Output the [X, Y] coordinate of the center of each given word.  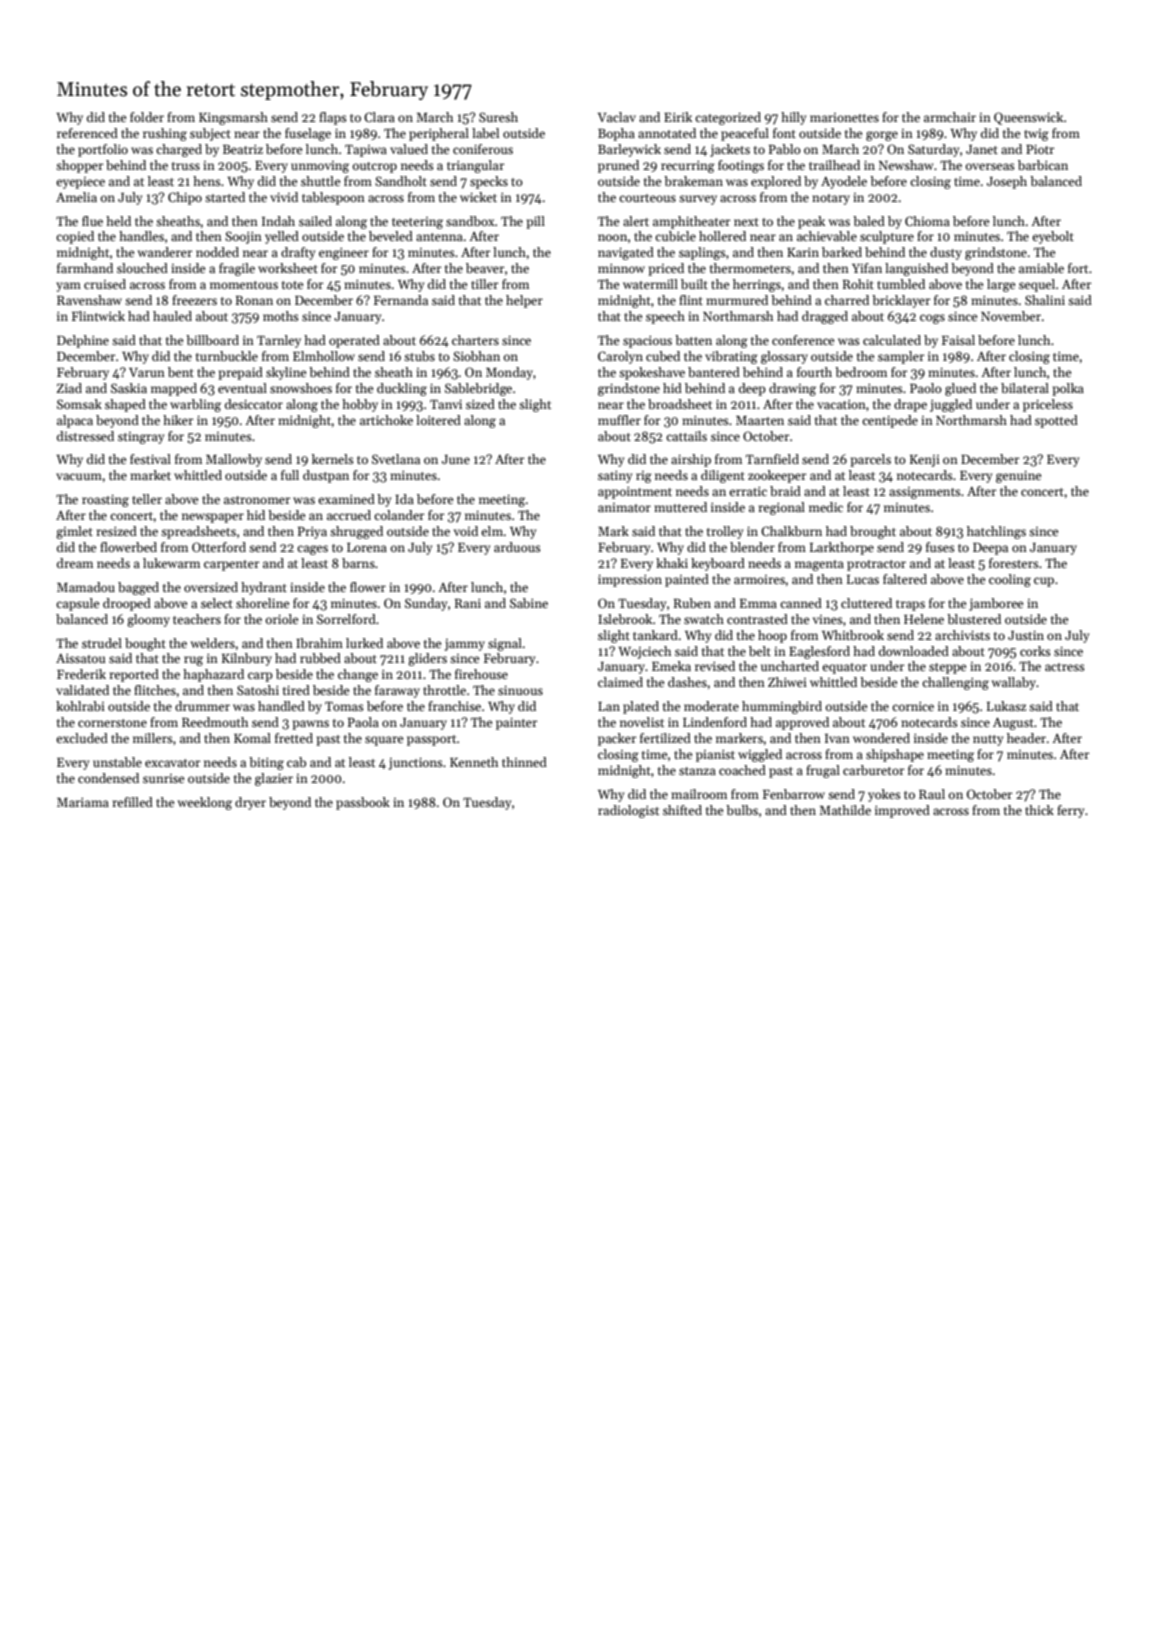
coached [742, 770]
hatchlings [996, 532]
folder [147, 117]
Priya [312, 532]
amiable [1041, 268]
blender [752, 547]
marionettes [844, 117]
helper [524, 301]
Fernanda [401, 300]
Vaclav [616, 117]
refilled [133, 802]
